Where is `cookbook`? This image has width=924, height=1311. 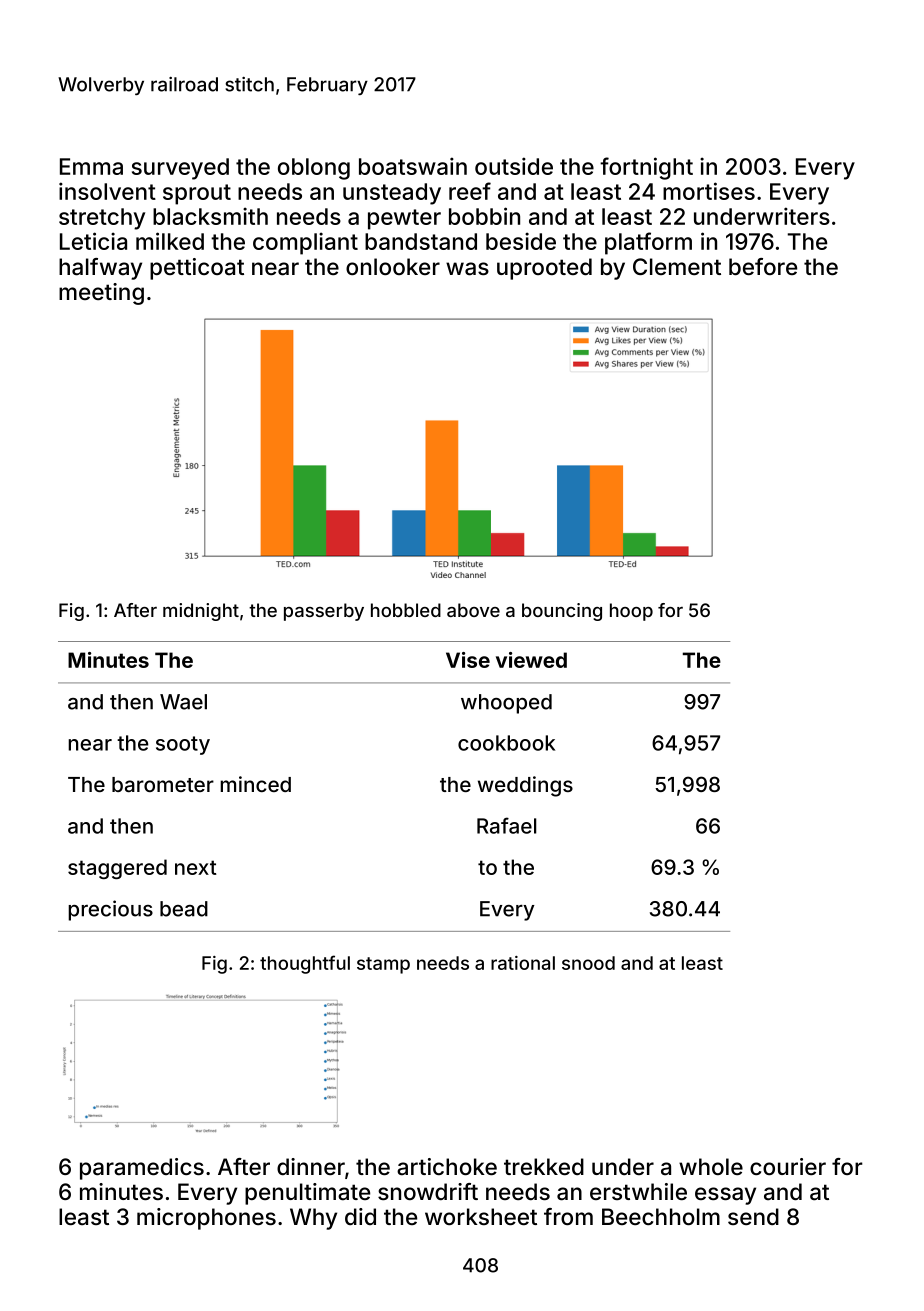 cookbook is located at coordinates (506, 743).
